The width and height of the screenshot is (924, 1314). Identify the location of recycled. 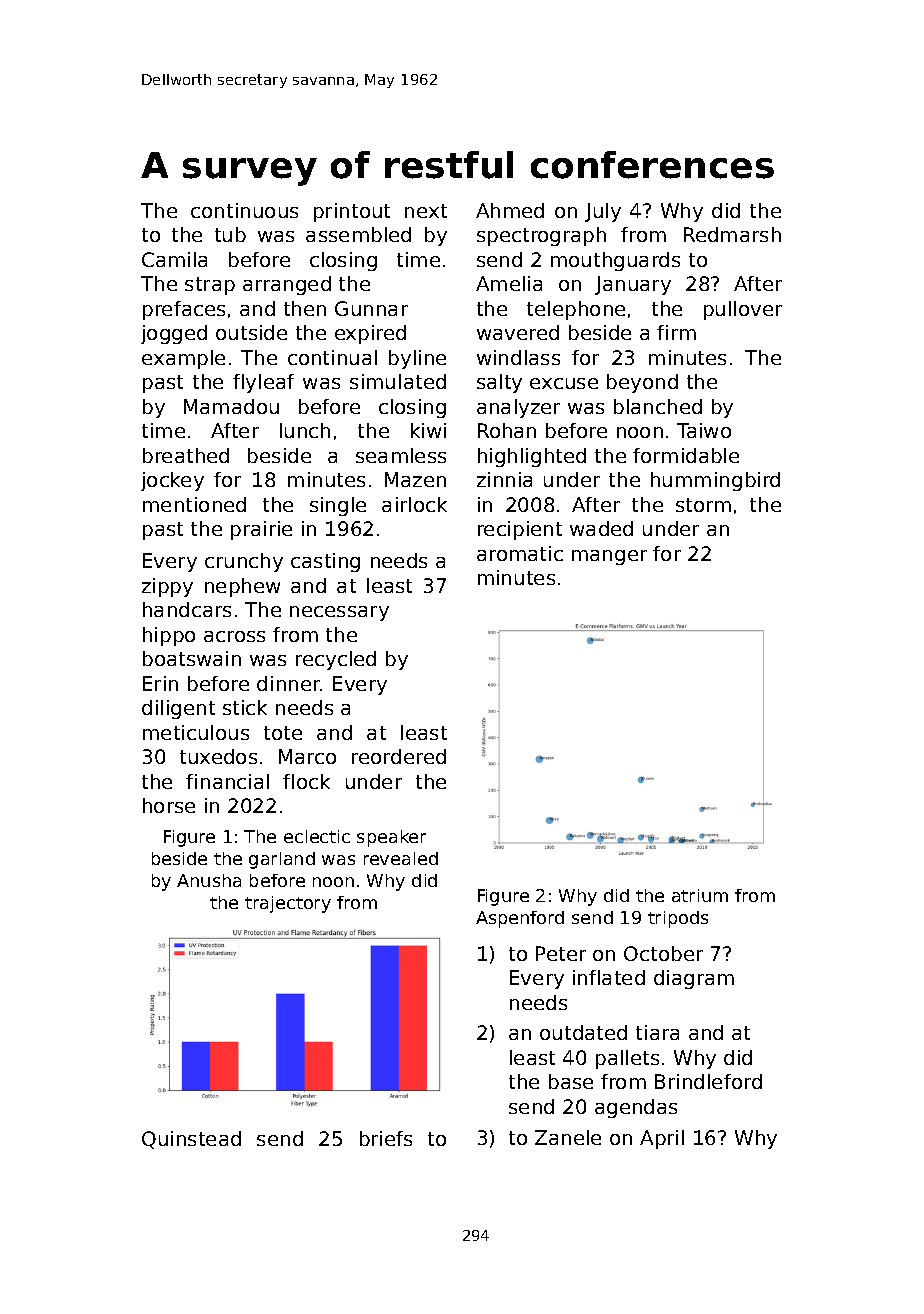
(336, 660).
